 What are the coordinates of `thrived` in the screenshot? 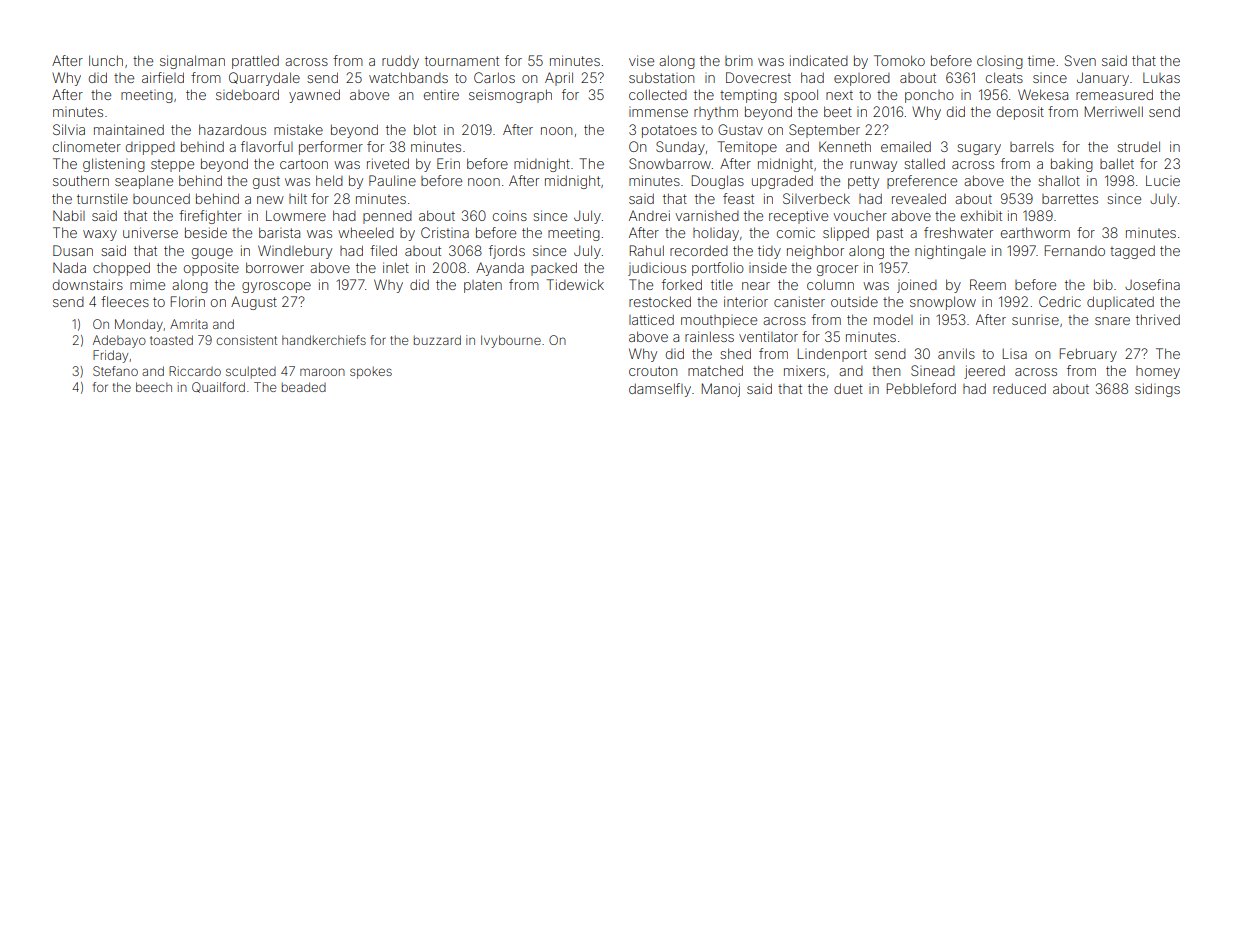 It's located at (1158, 319).
